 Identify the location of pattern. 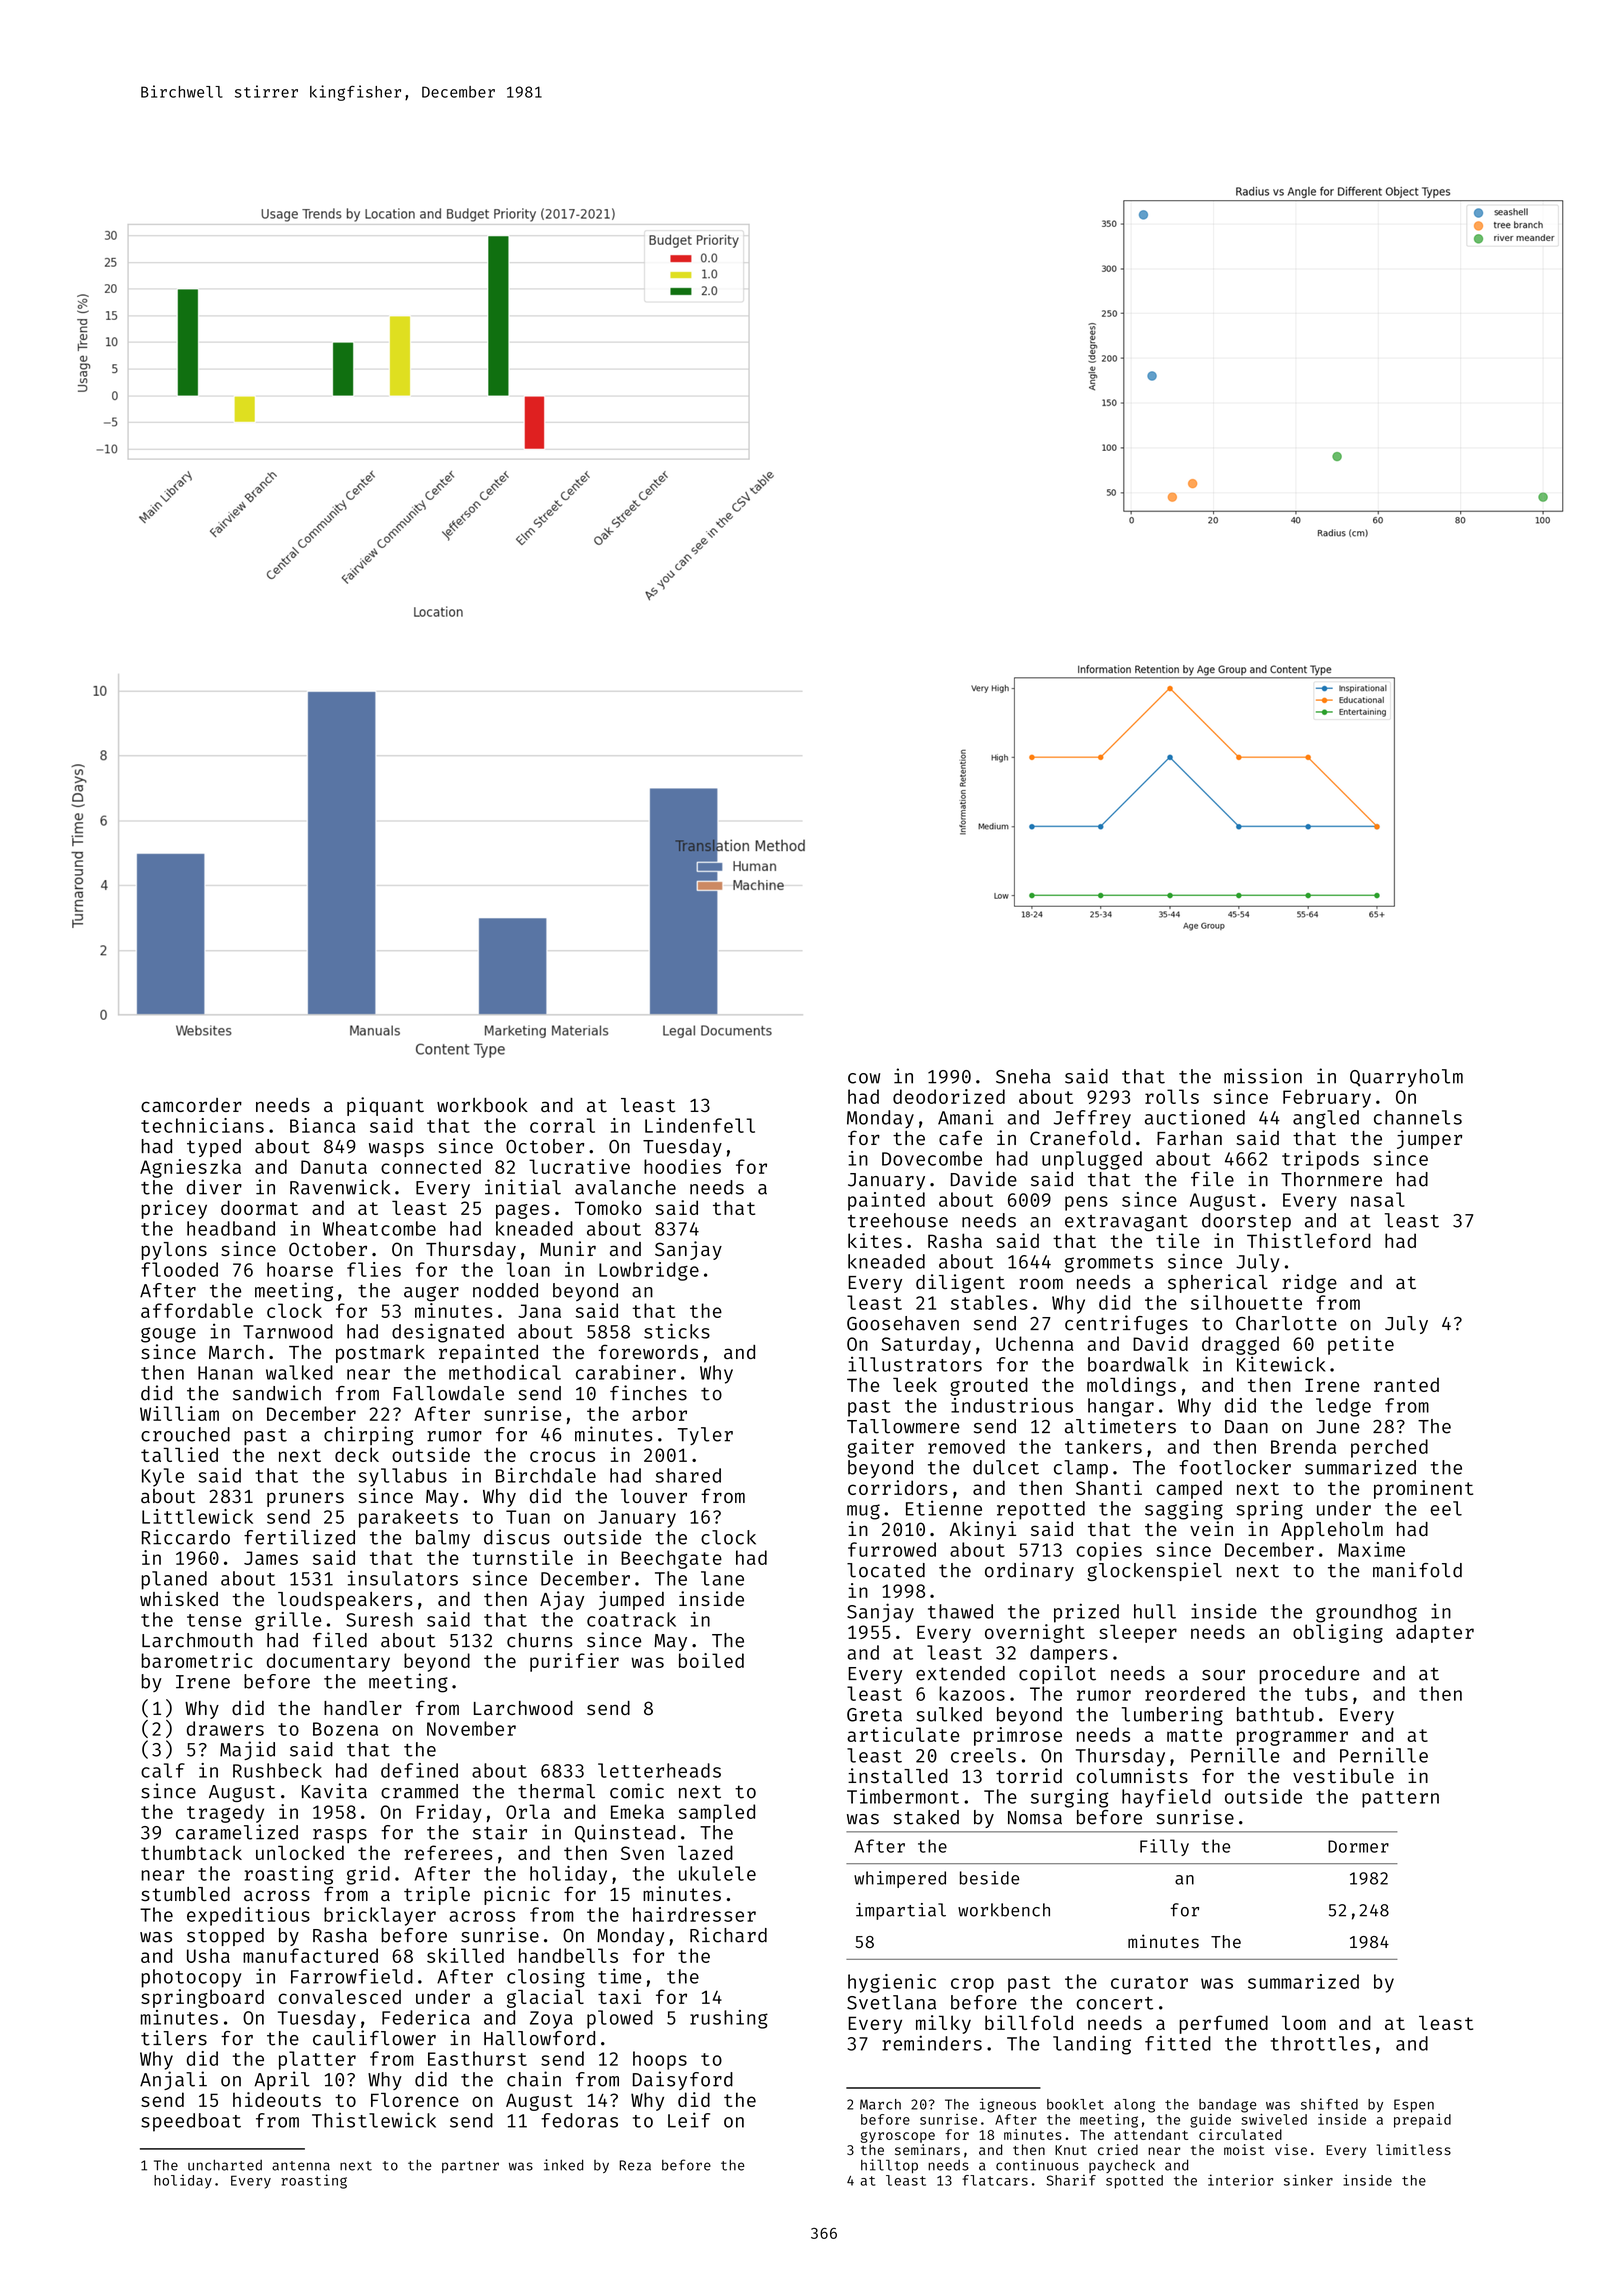
(1400, 1799).
